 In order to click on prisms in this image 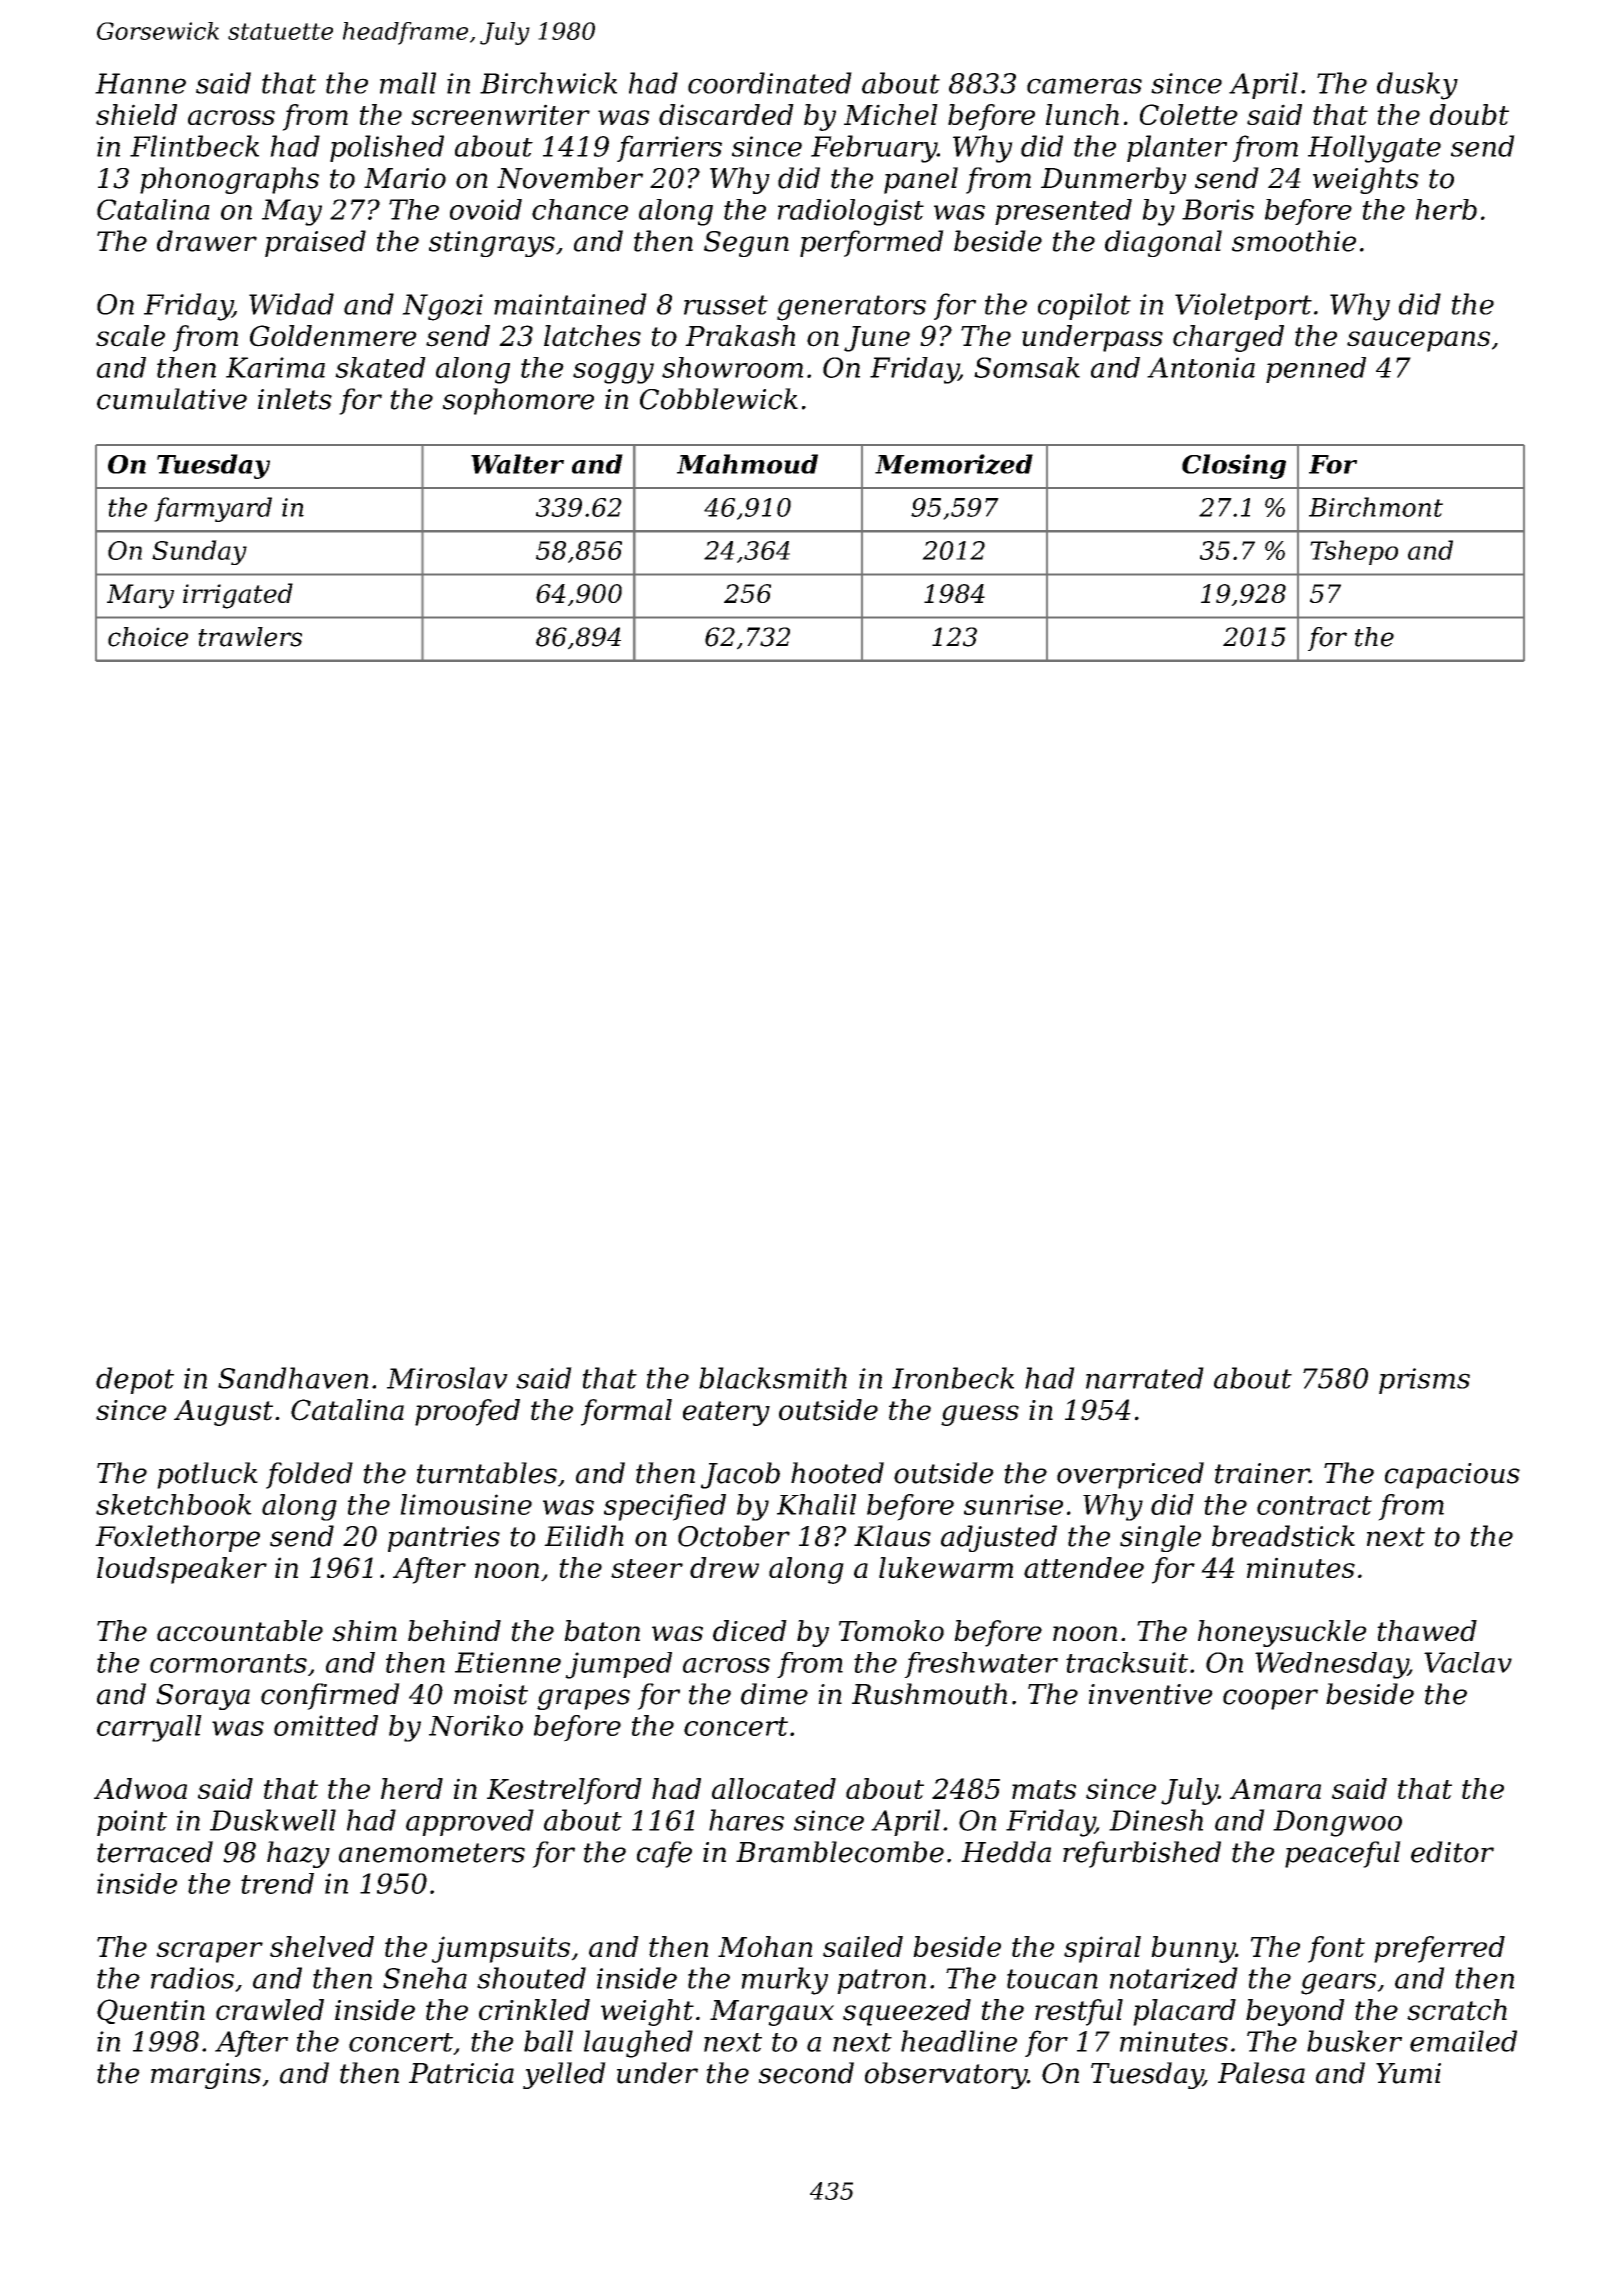, I will do `click(1424, 1381)`.
